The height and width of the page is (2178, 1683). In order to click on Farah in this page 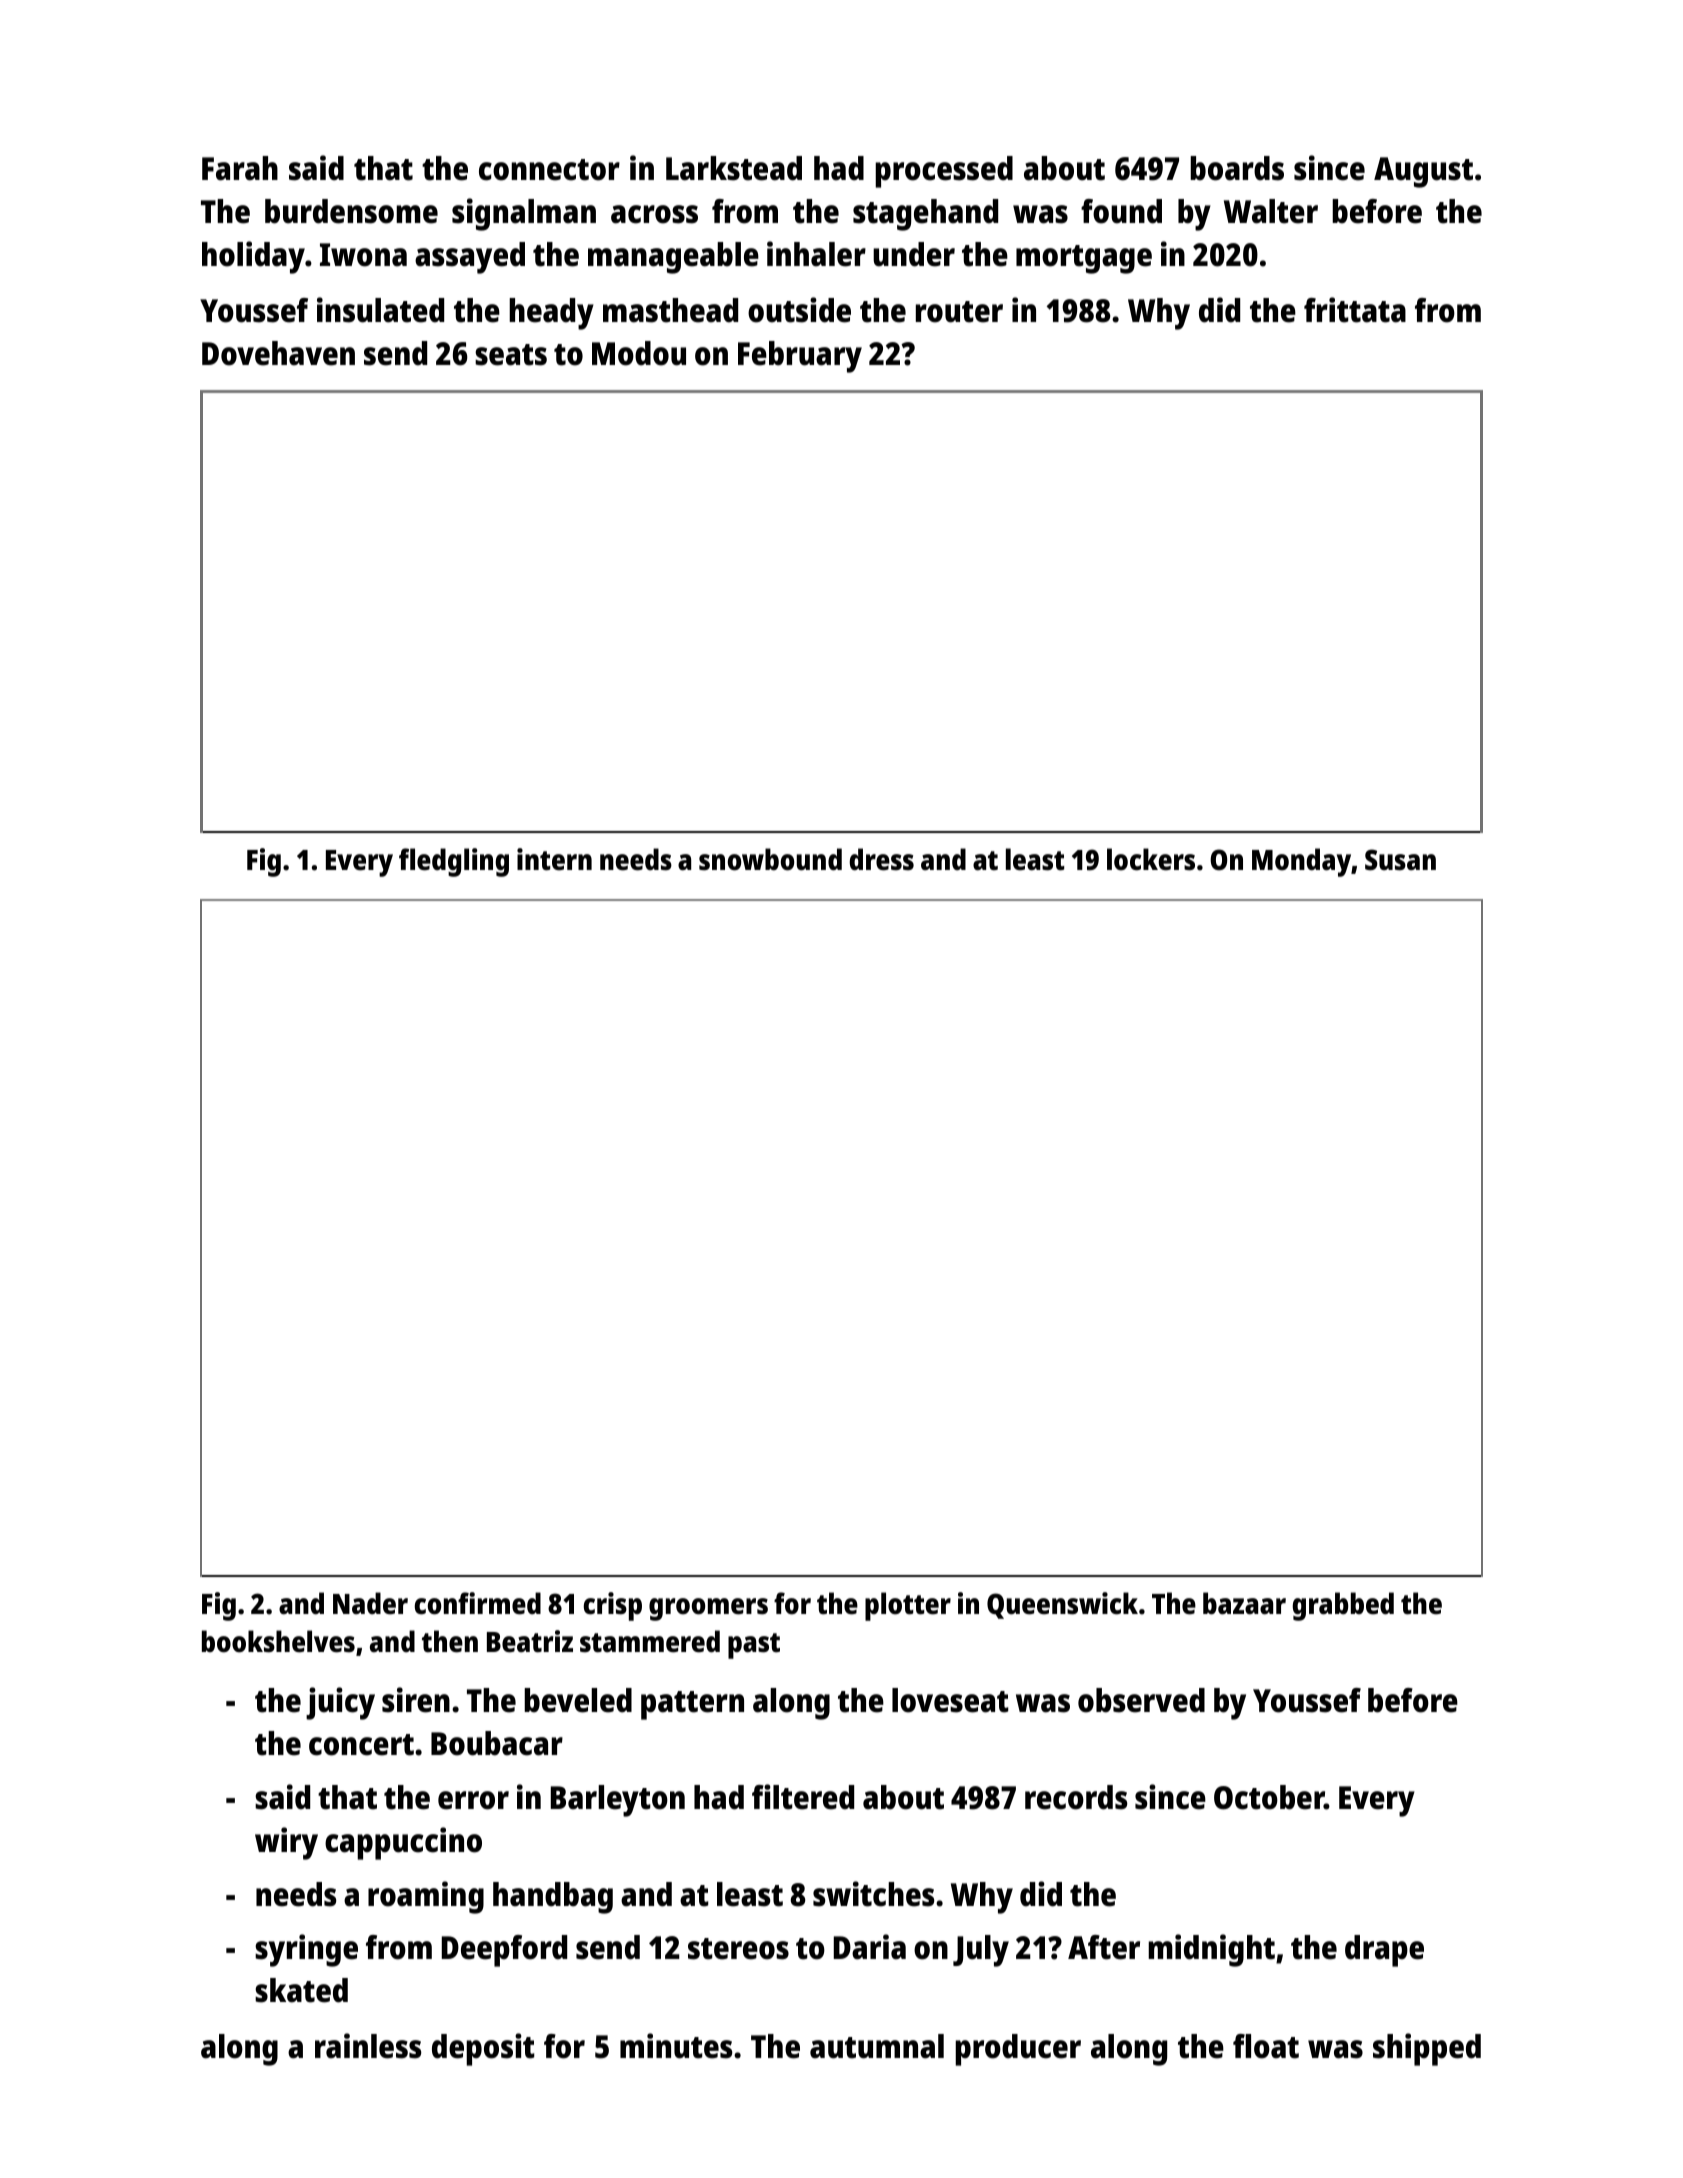, I will do `click(240, 168)`.
